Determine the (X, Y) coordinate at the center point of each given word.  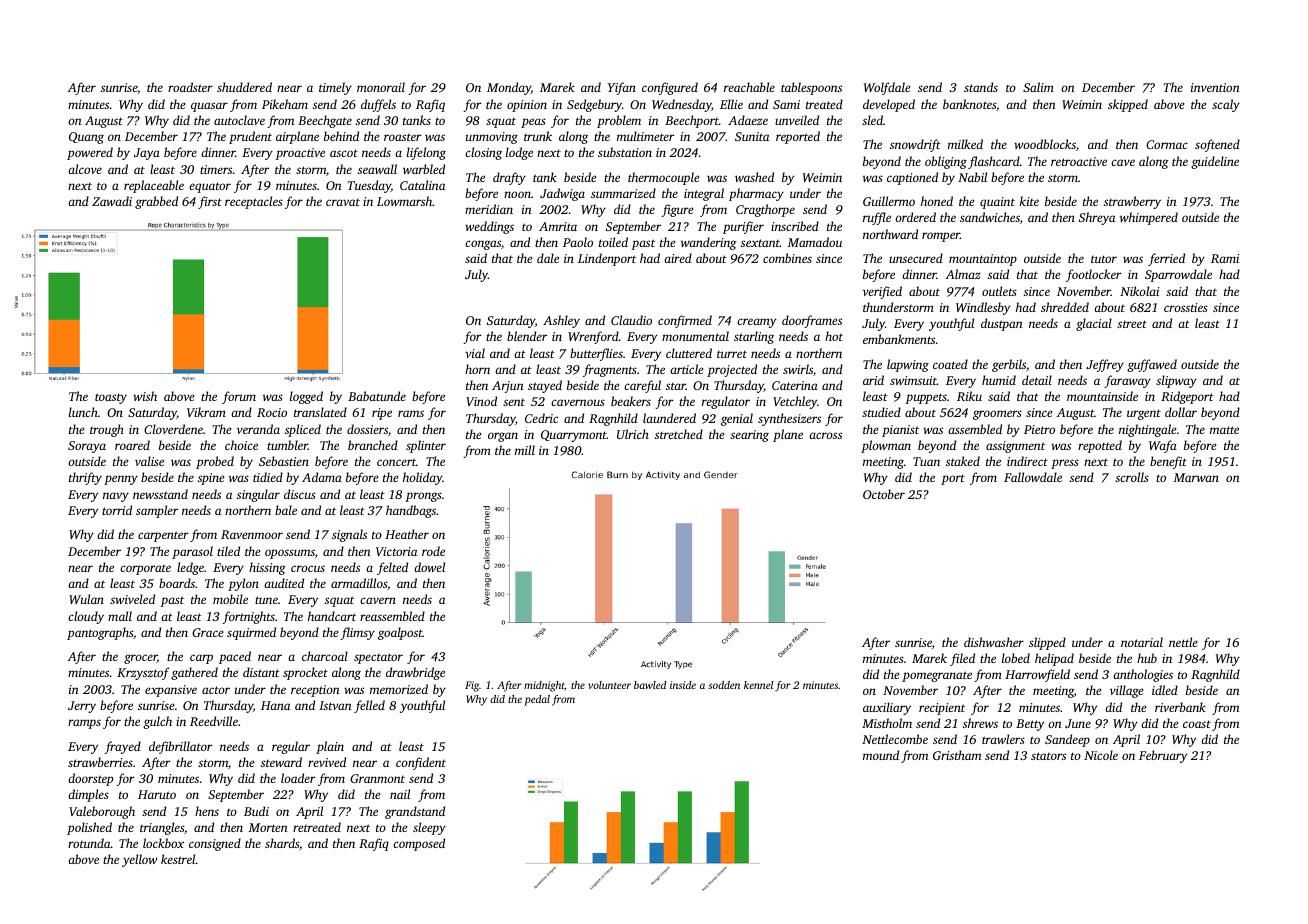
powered (90, 153)
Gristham (957, 755)
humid (999, 380)
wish (145, 396)
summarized (623, 193)
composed (419, 844)
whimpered (1149, 218)
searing (749, 436)
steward (281, 762)
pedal (537, 700)
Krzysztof (143, 673)
